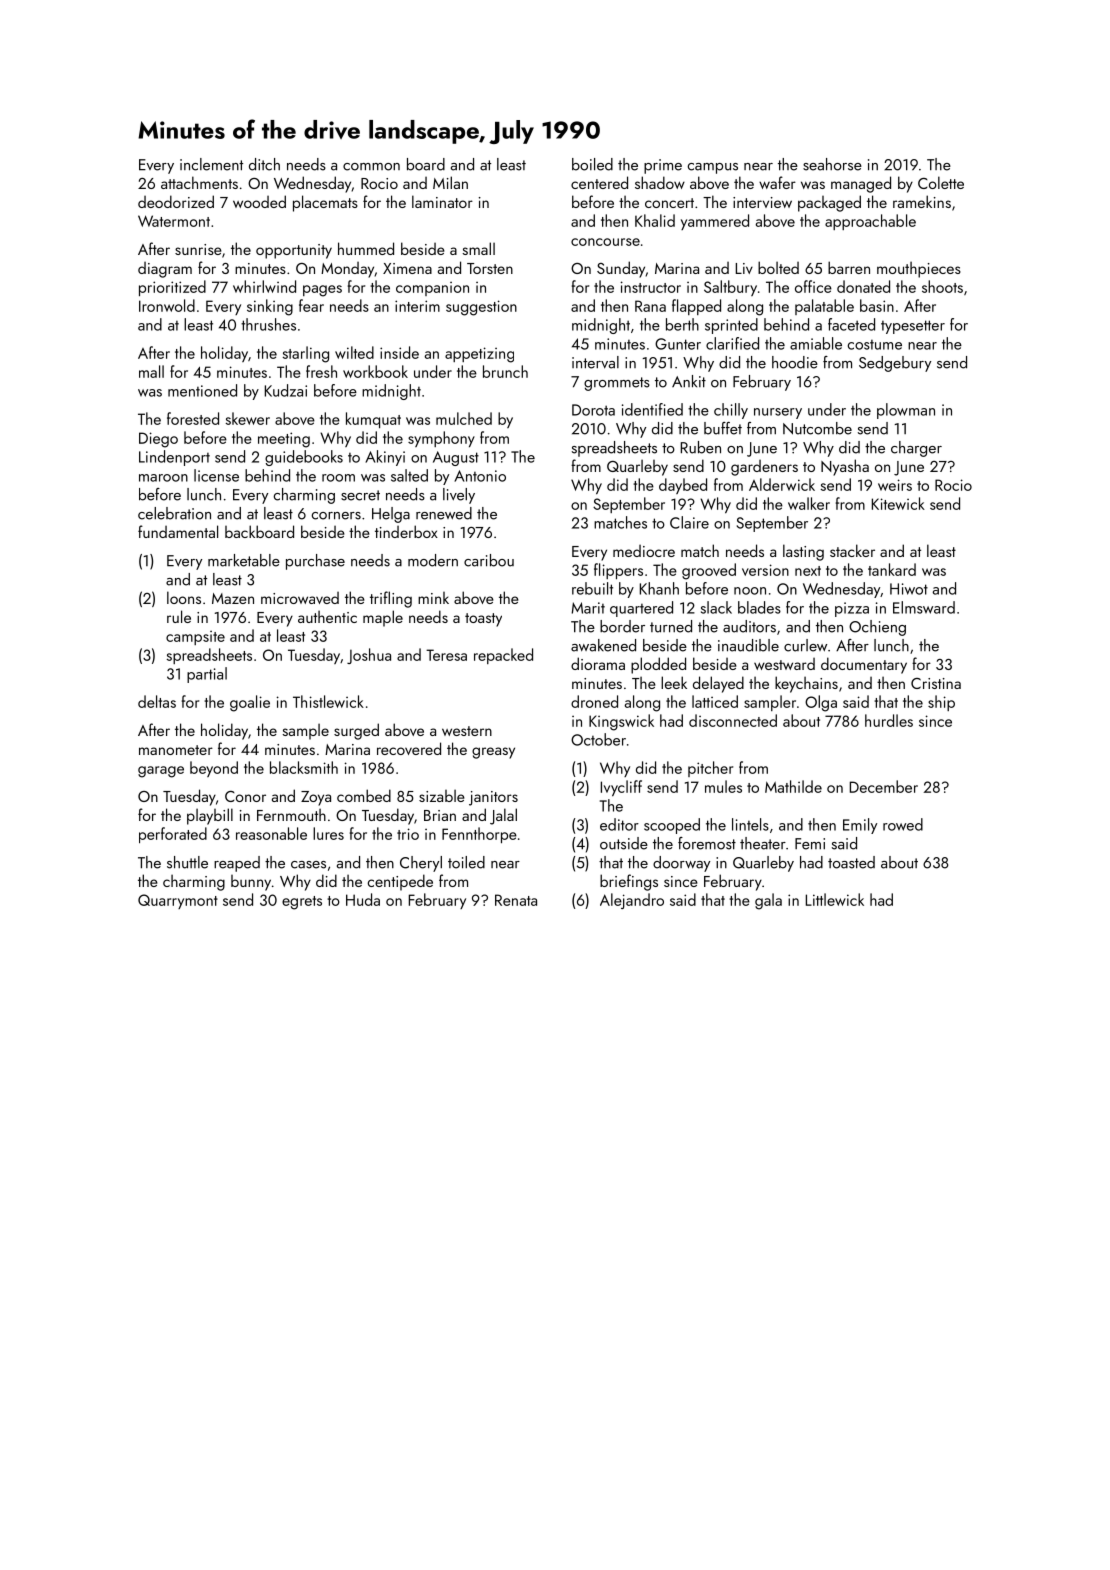  I want to click on Saltbury, so click(730, 288).
